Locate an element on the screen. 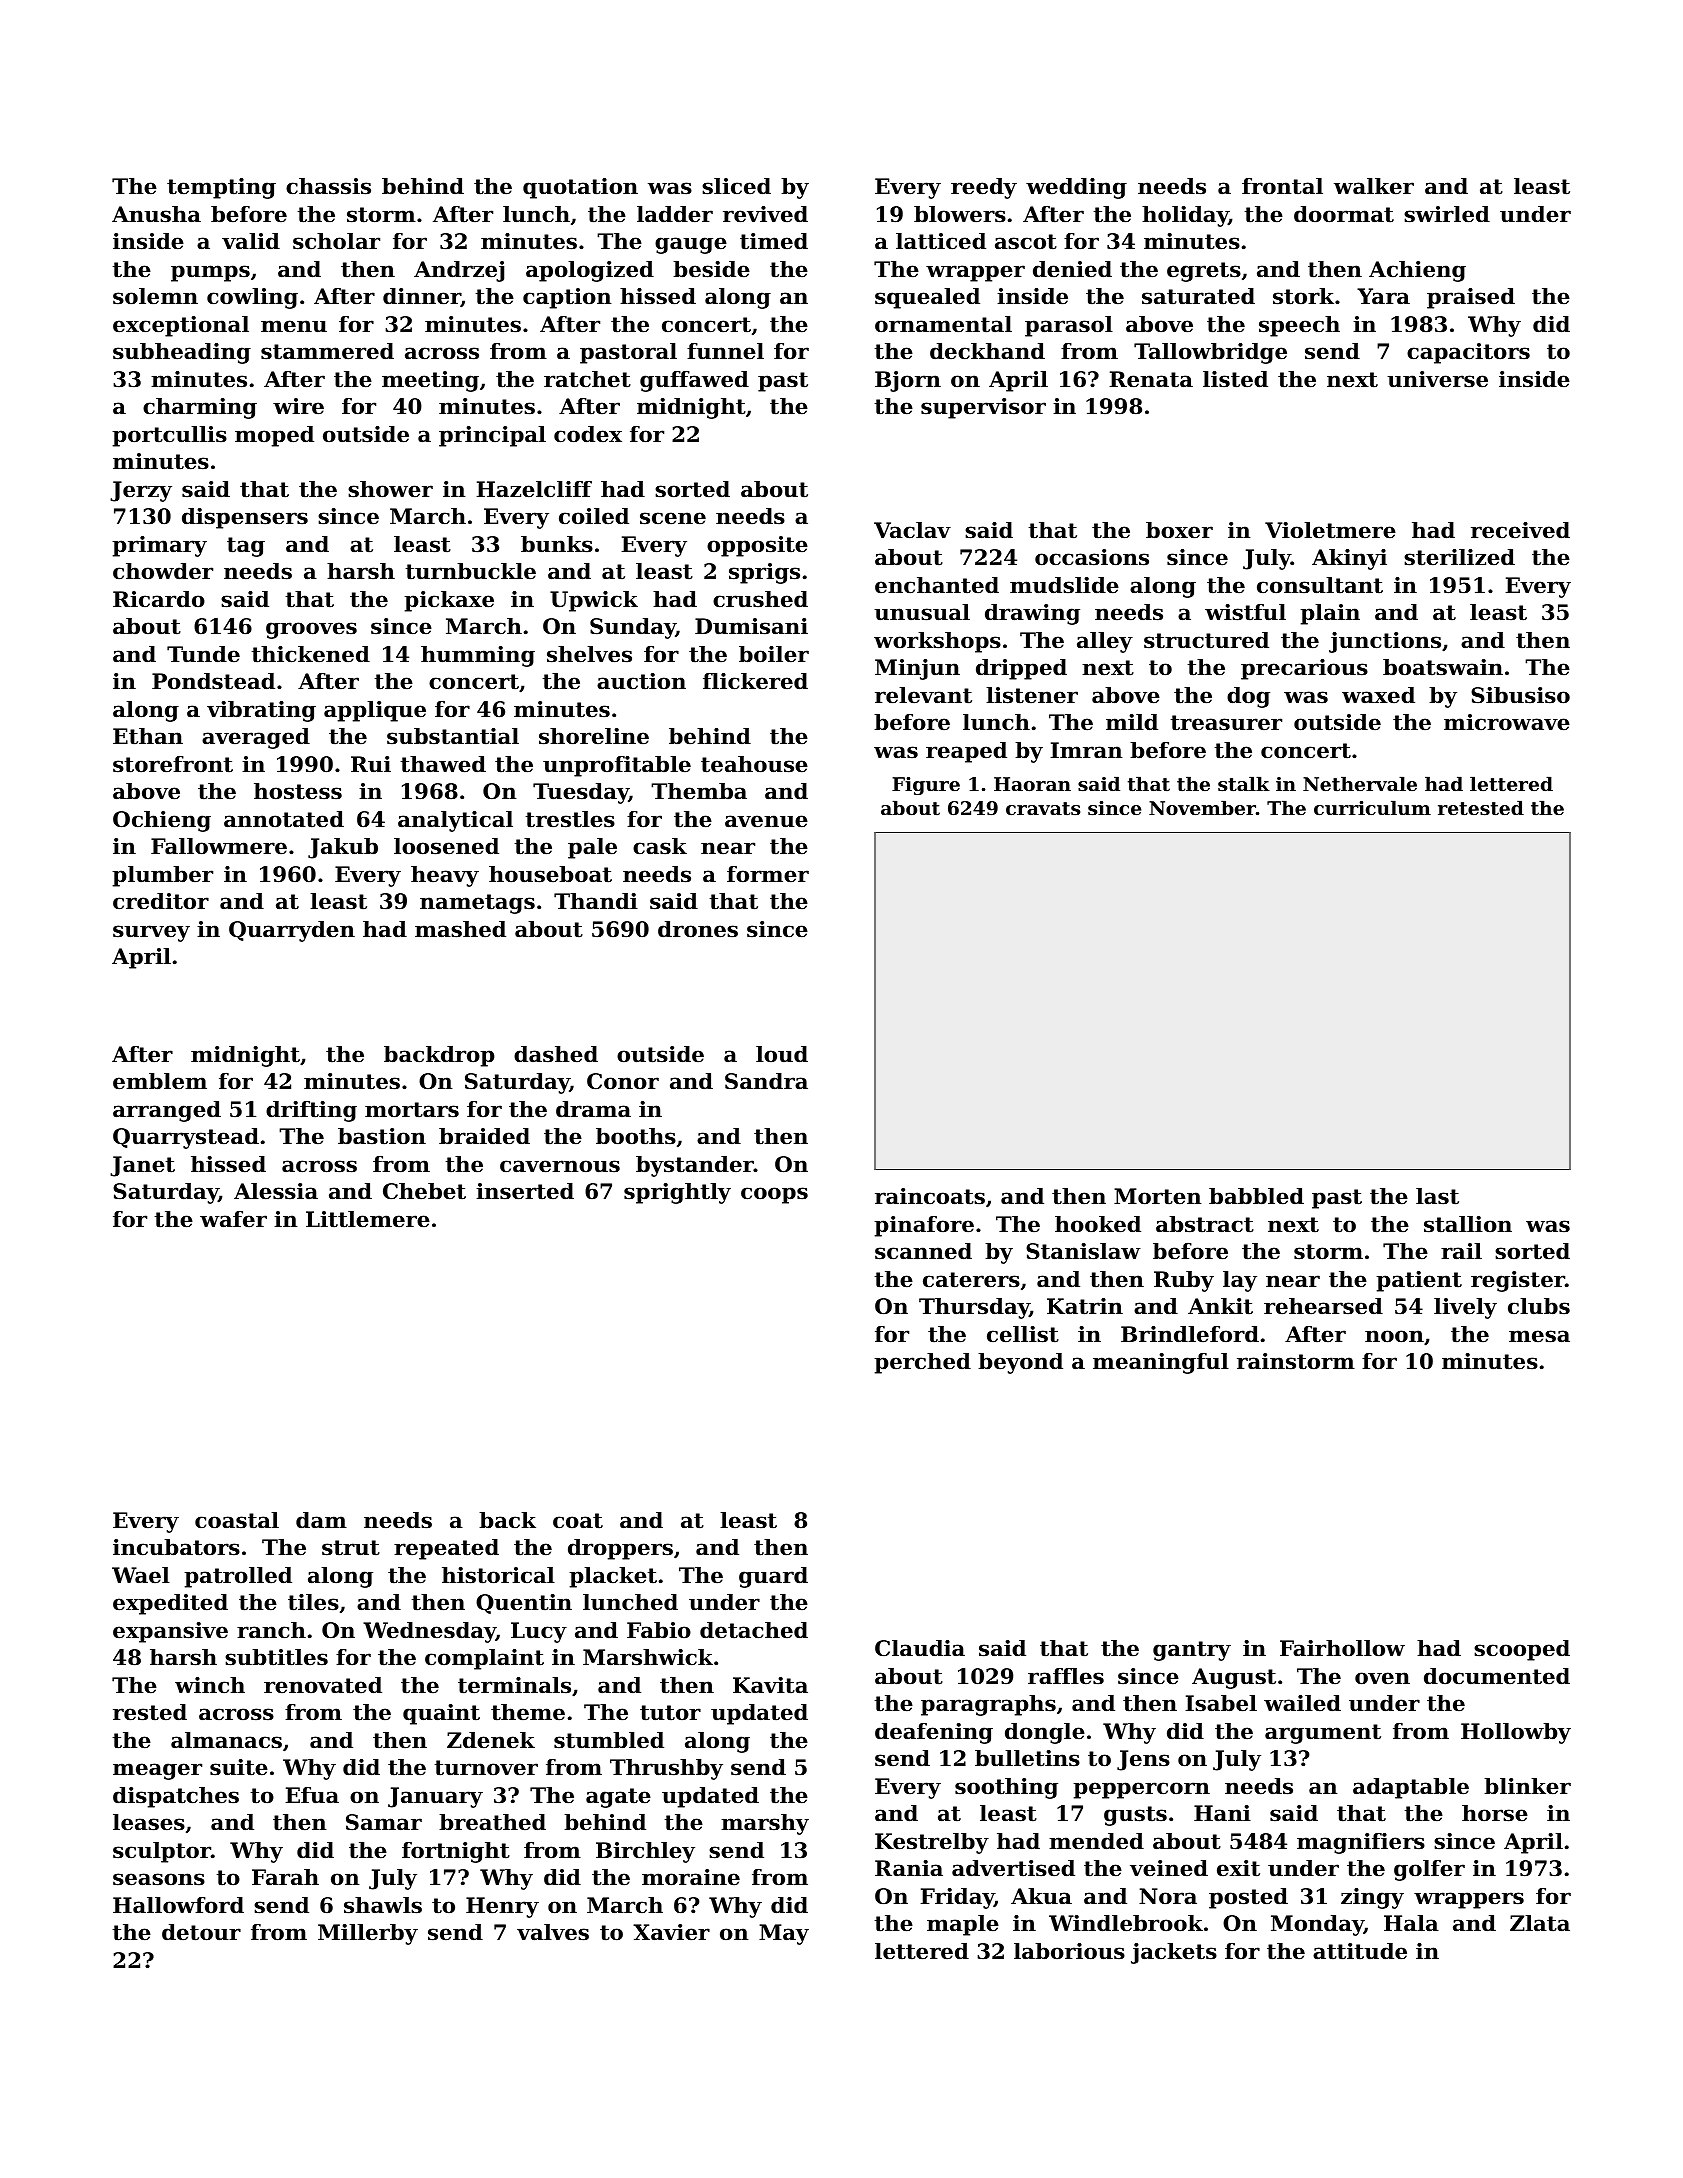  meaningful is located at coordinates (1161, 1363).
